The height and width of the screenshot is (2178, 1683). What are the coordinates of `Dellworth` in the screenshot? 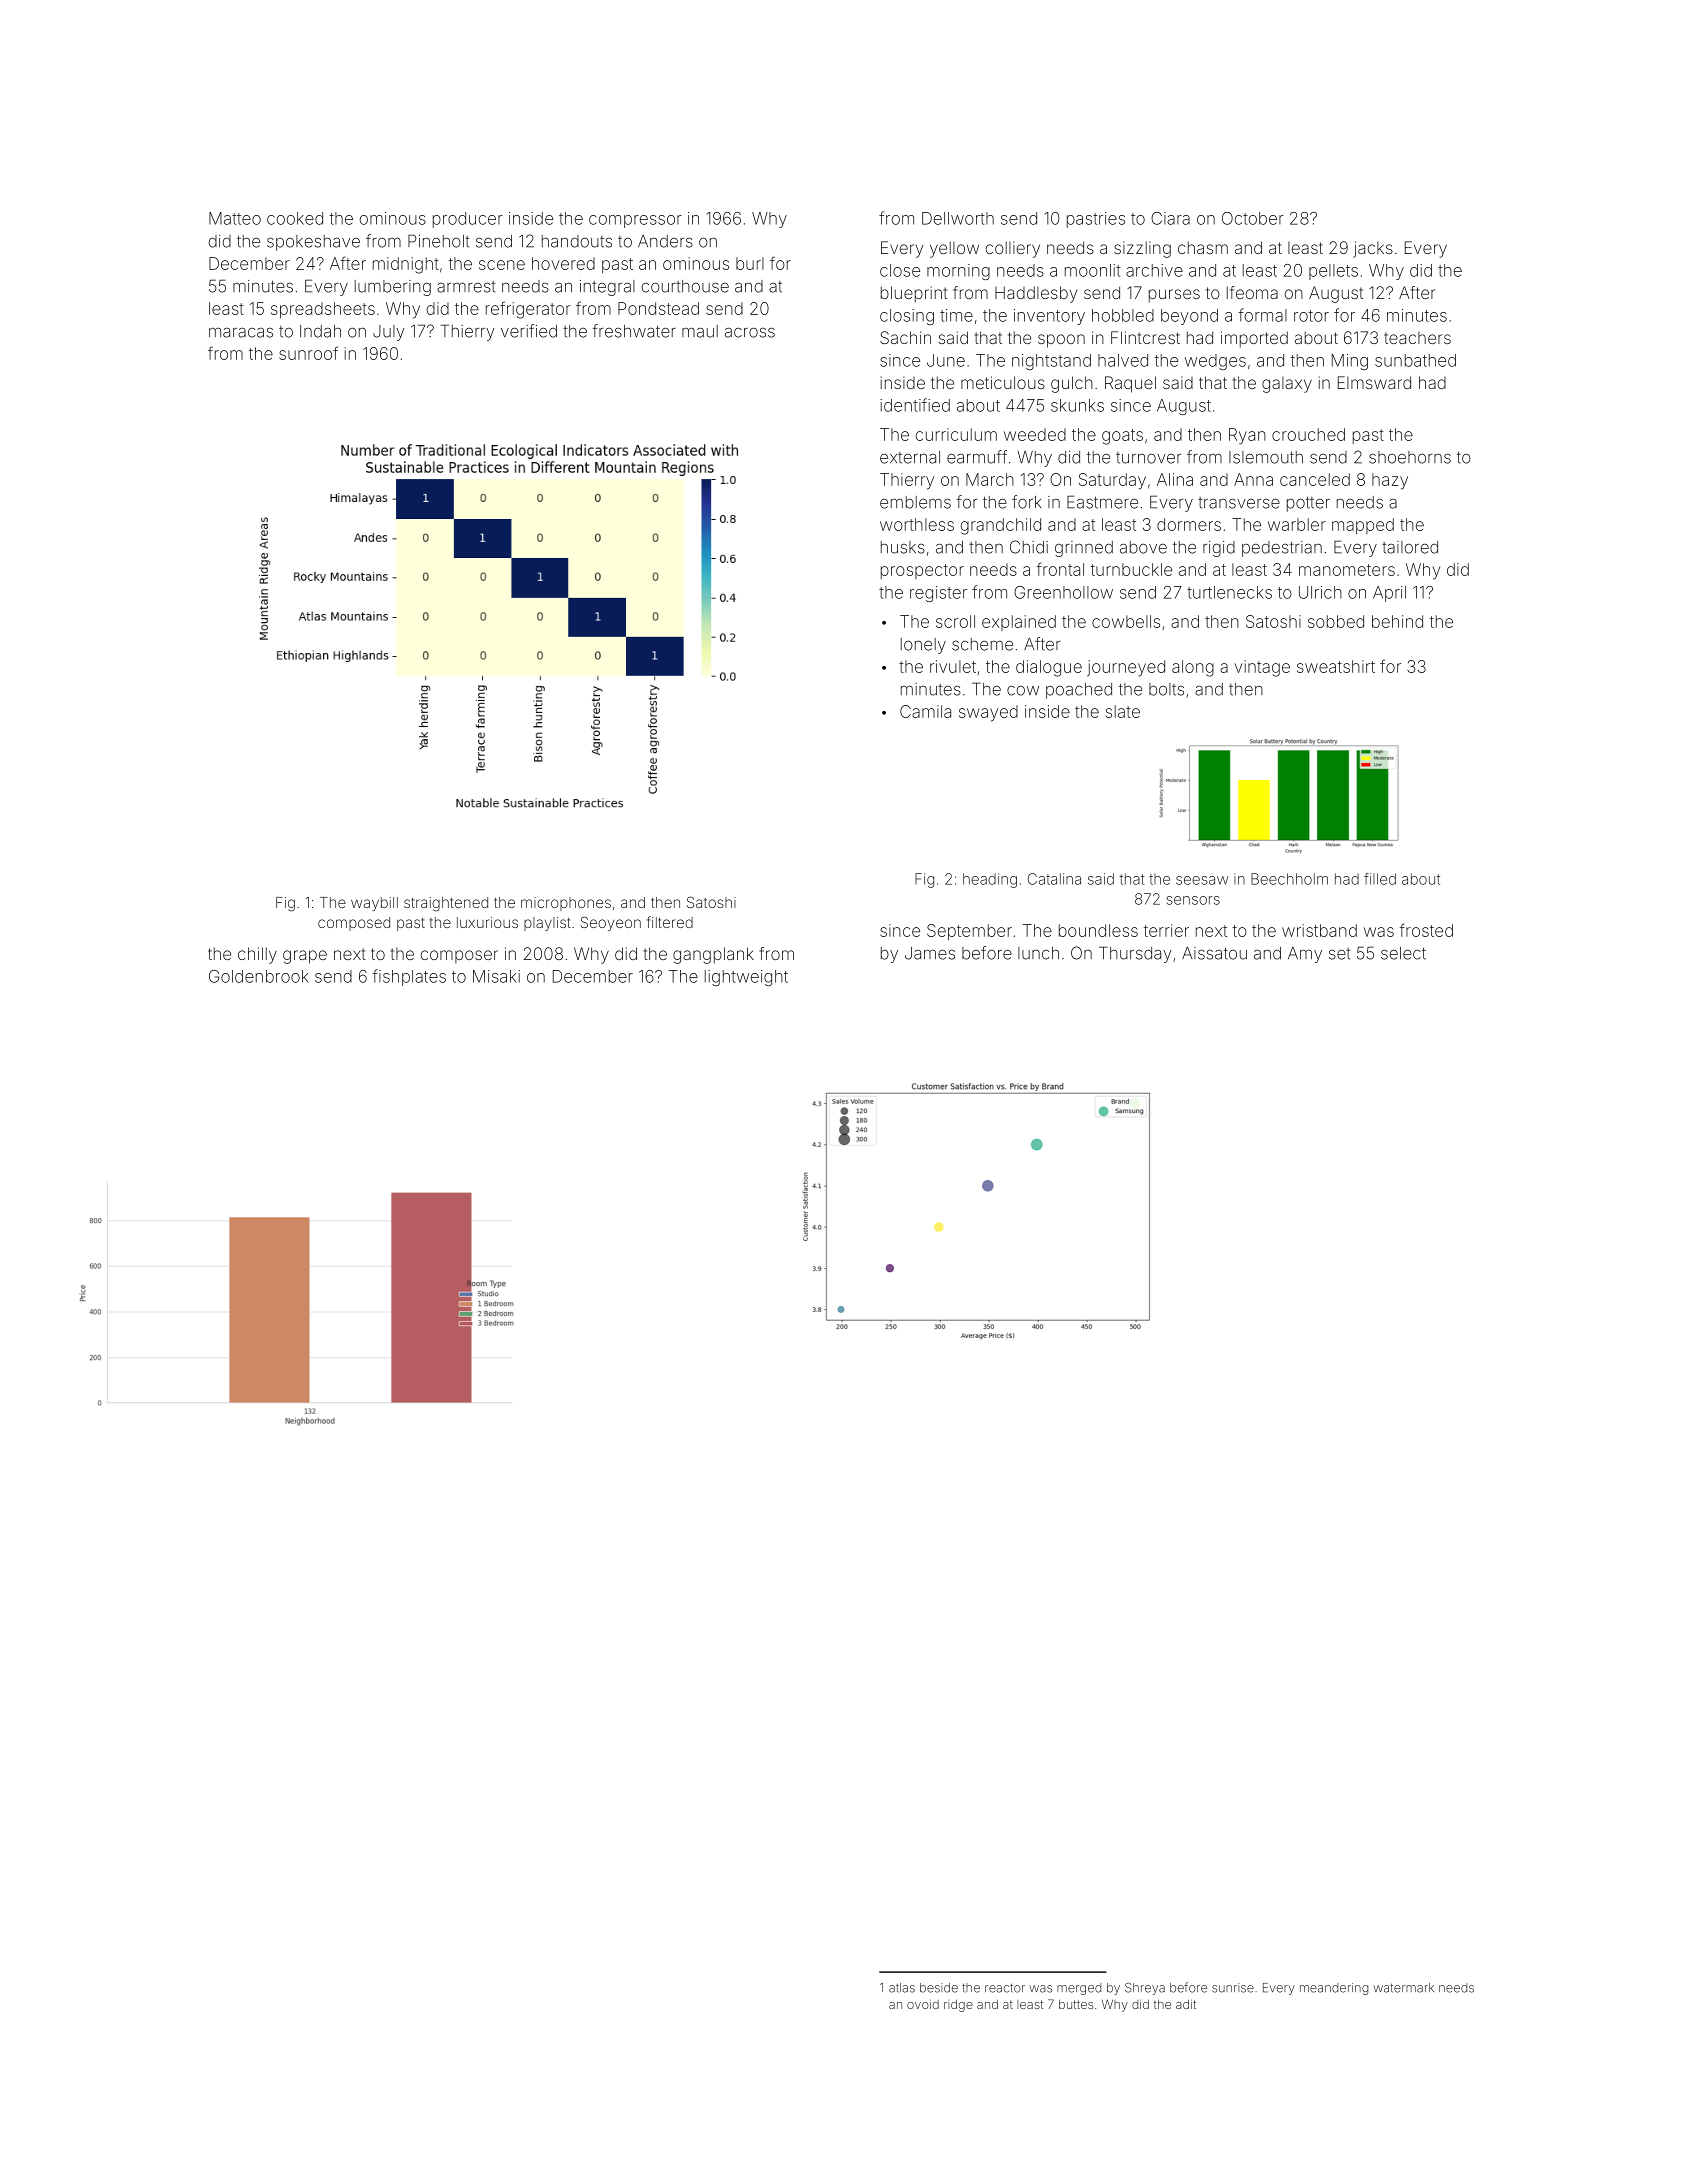 It's located at (958, 218).
